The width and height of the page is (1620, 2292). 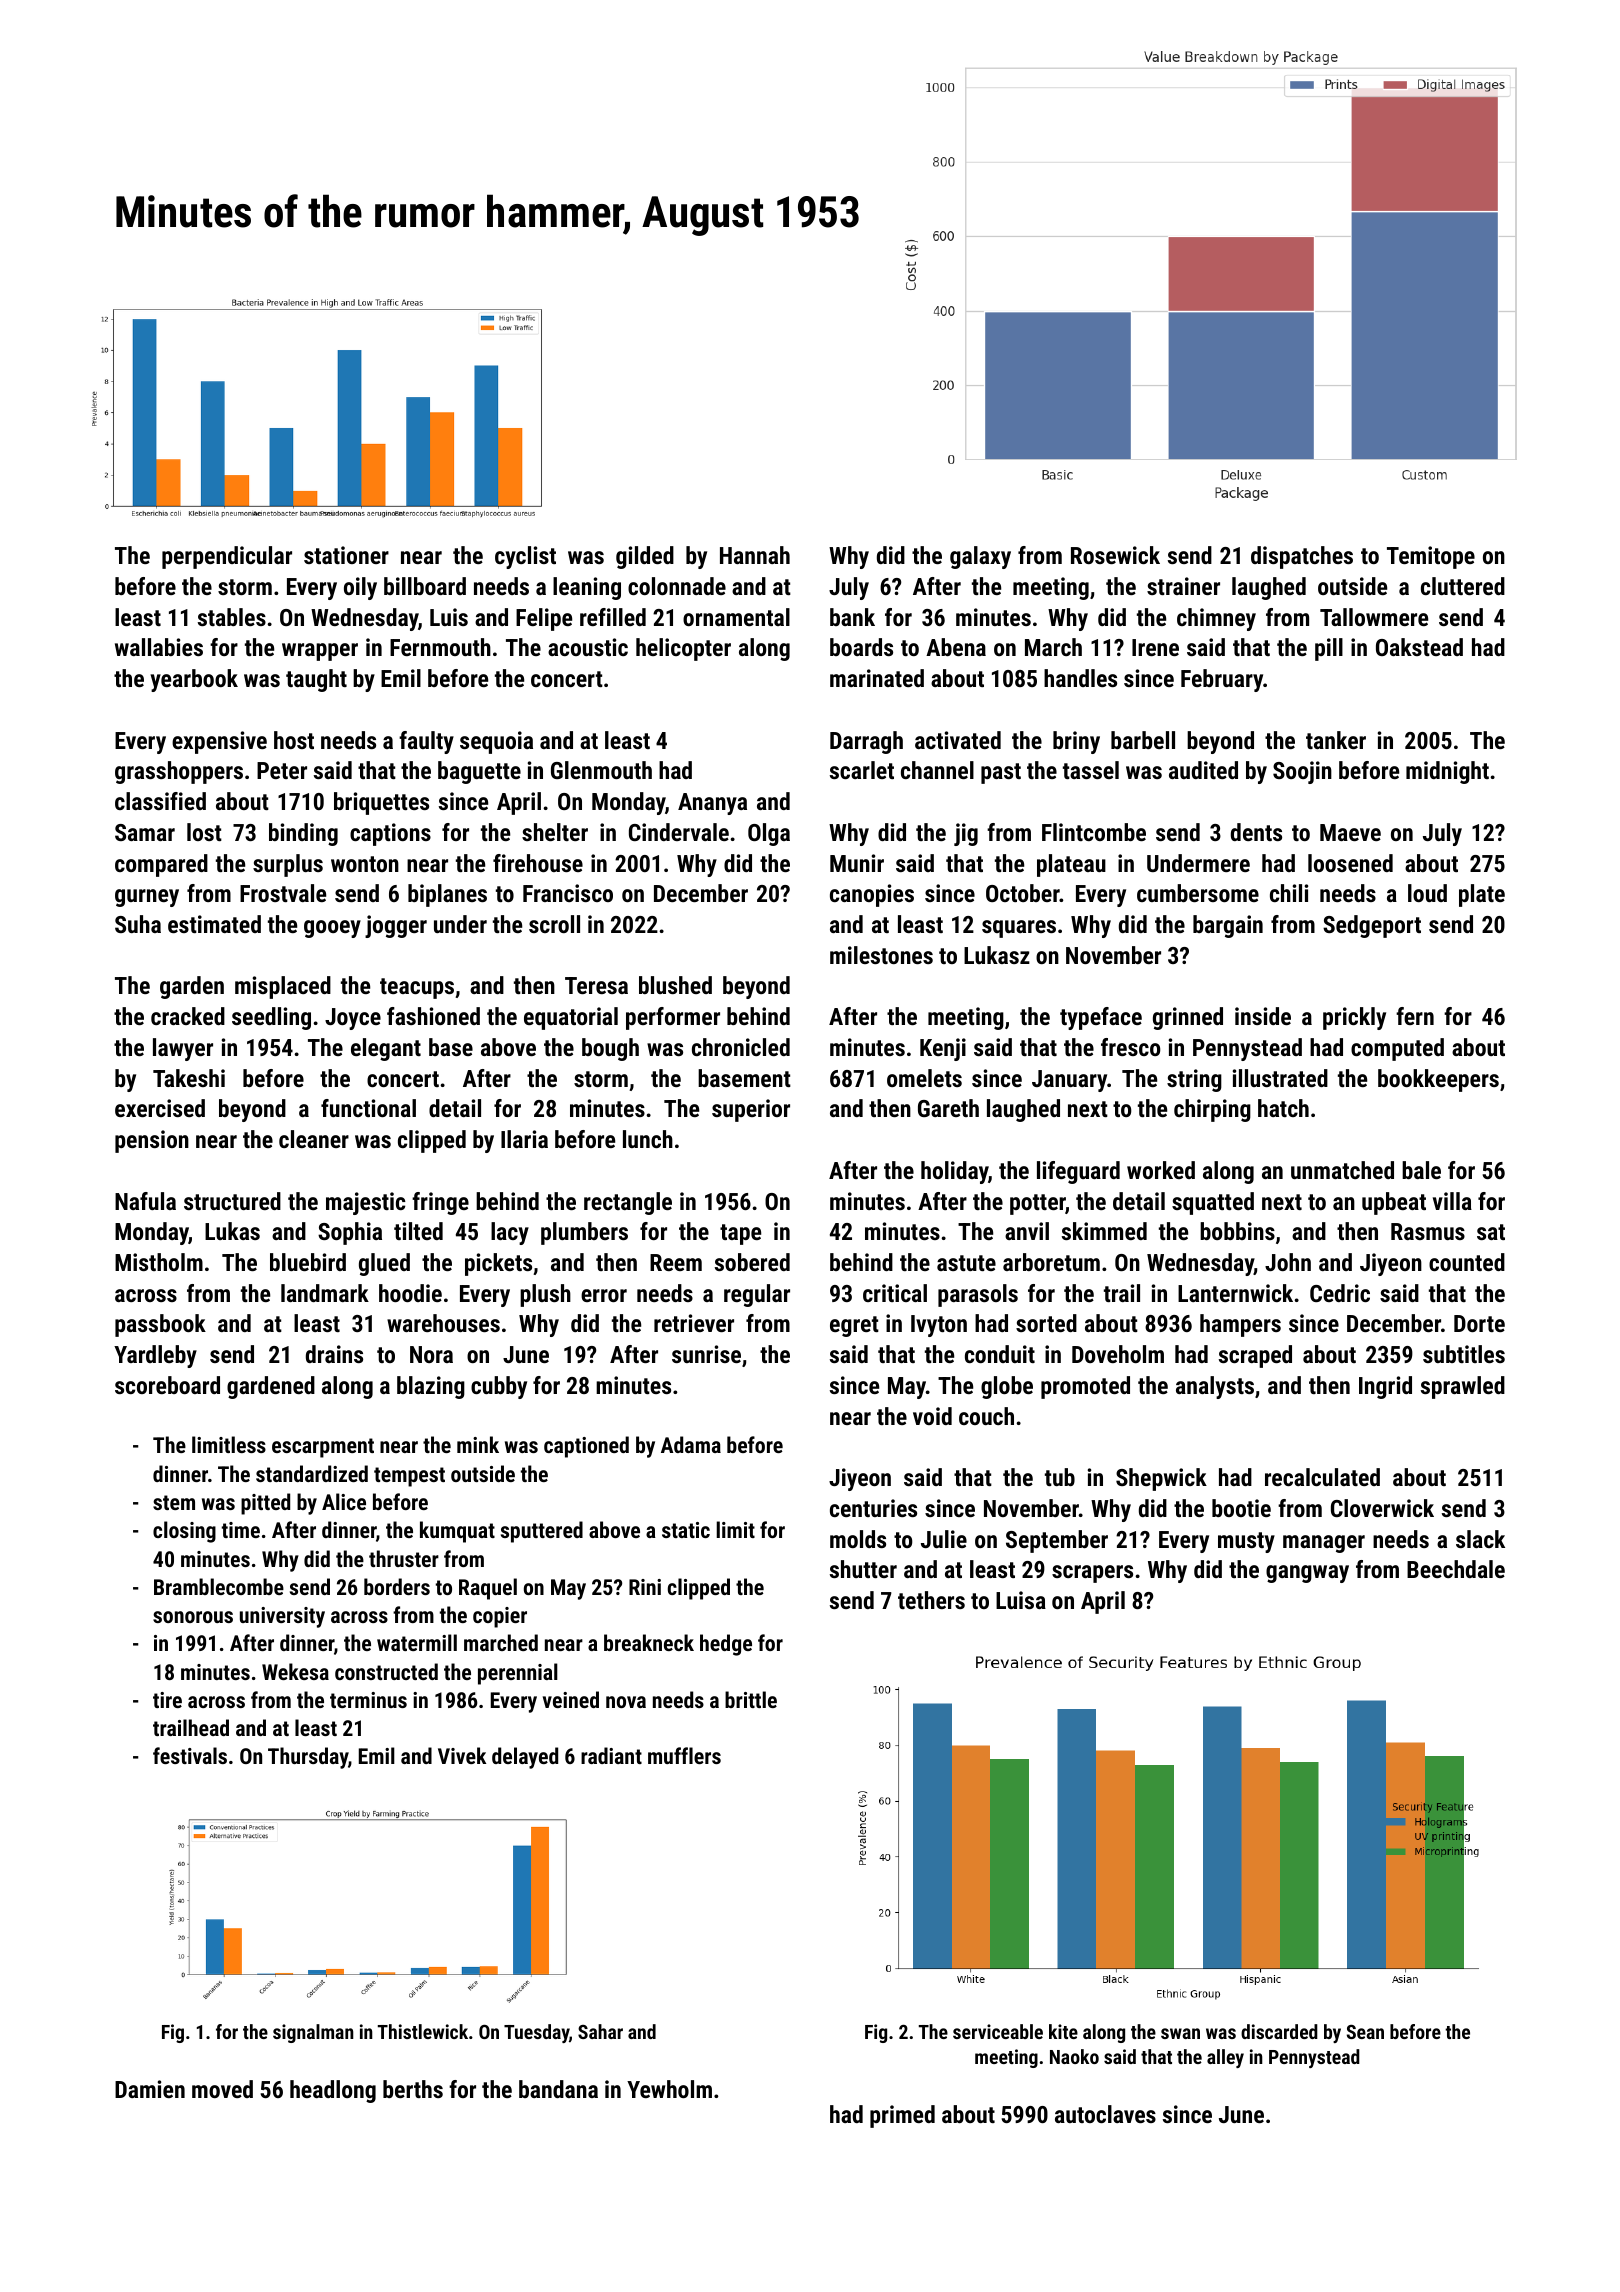 I want to click on globe, so click(x=1007, y=1387).
